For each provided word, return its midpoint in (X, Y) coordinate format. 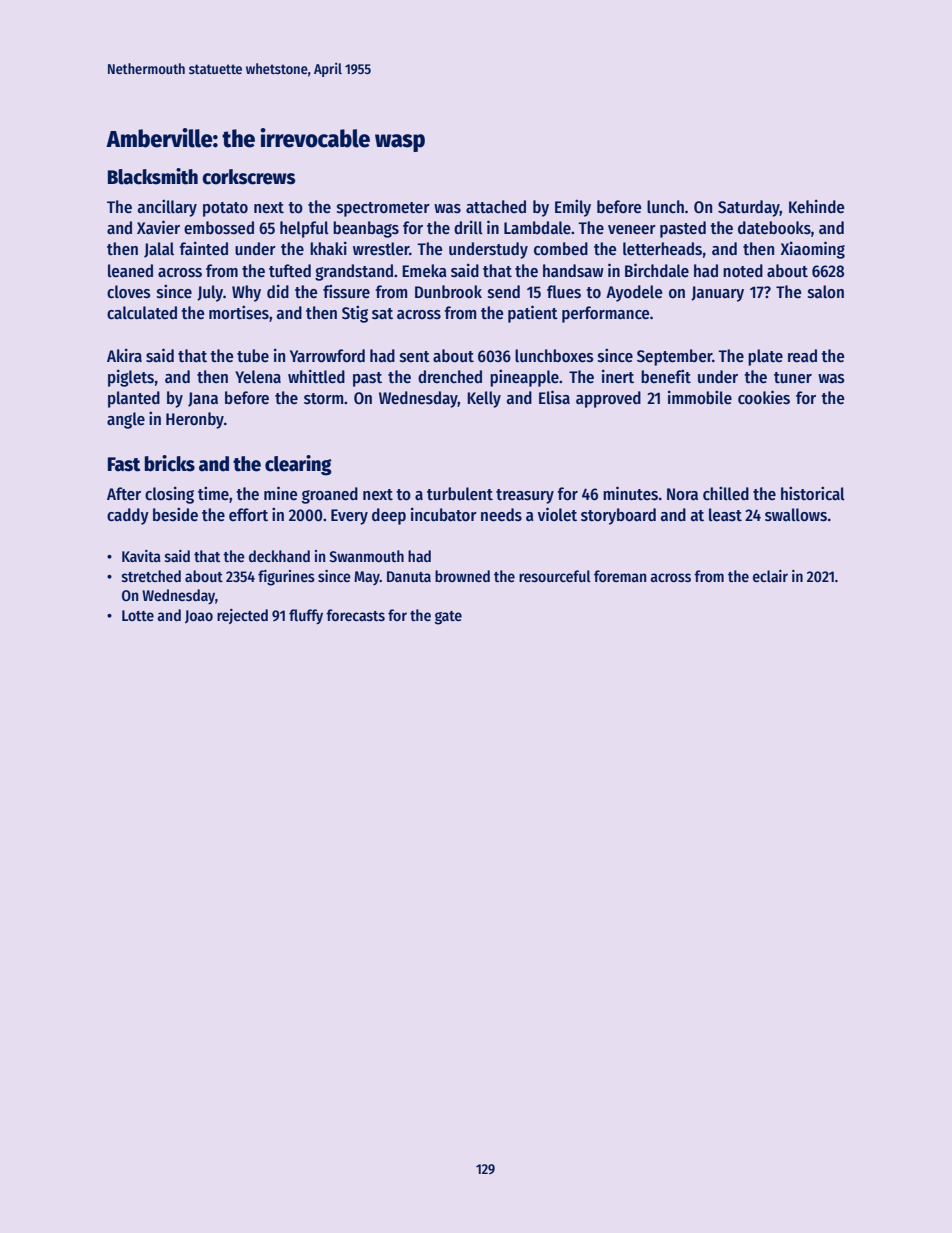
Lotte (138, 615)
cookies (764, 397)
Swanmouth (366, 556)
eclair (770, 576)
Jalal (159, 250)
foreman (620, 576)
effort (248, 515)
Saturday (749, 208)
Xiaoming (813, 250)
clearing (298, 465)
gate (448, 618)
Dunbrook (448, 291)
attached (496, 207)
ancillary (167, 208)
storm (323, 399)
